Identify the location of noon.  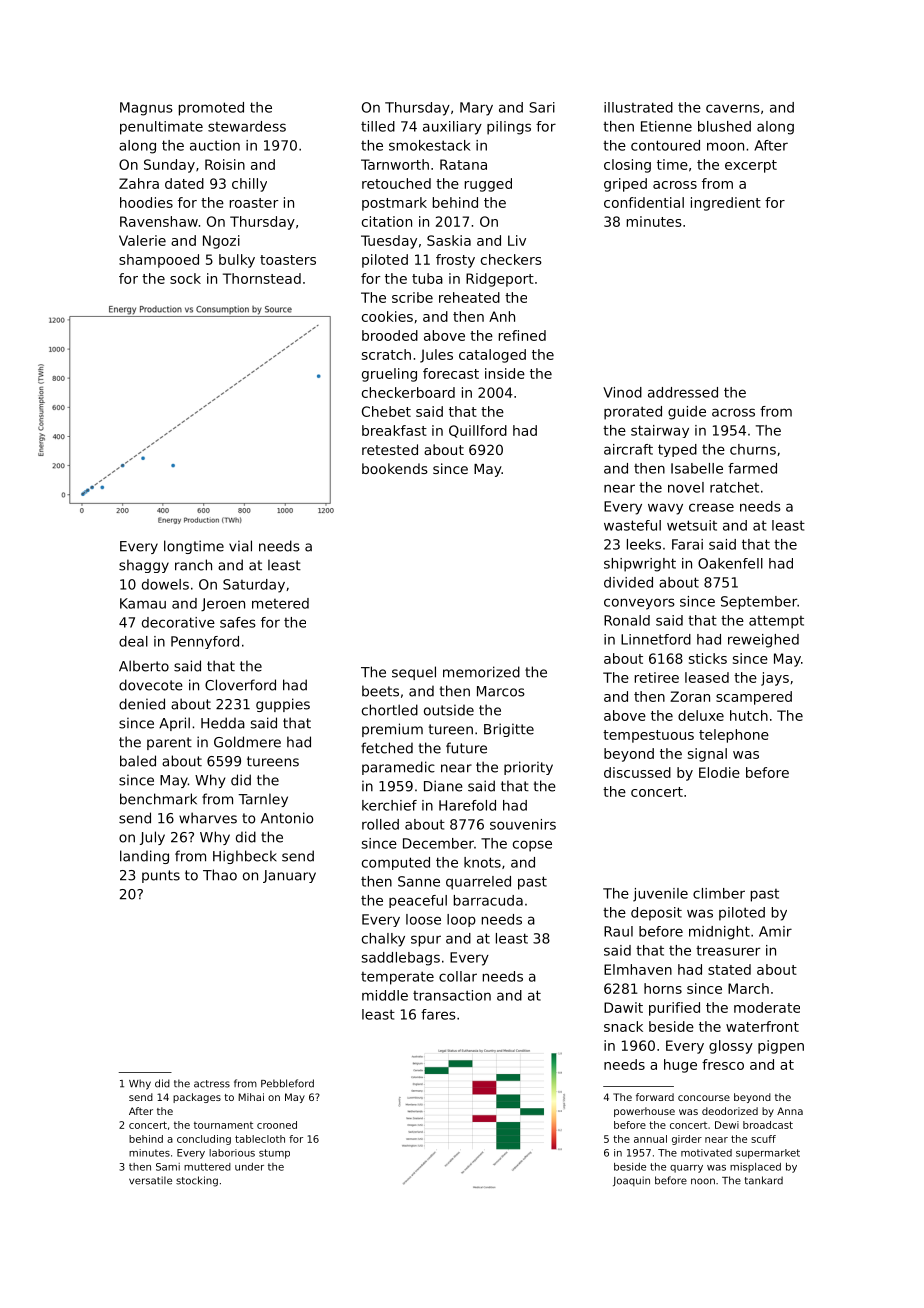
(703, 1181).
